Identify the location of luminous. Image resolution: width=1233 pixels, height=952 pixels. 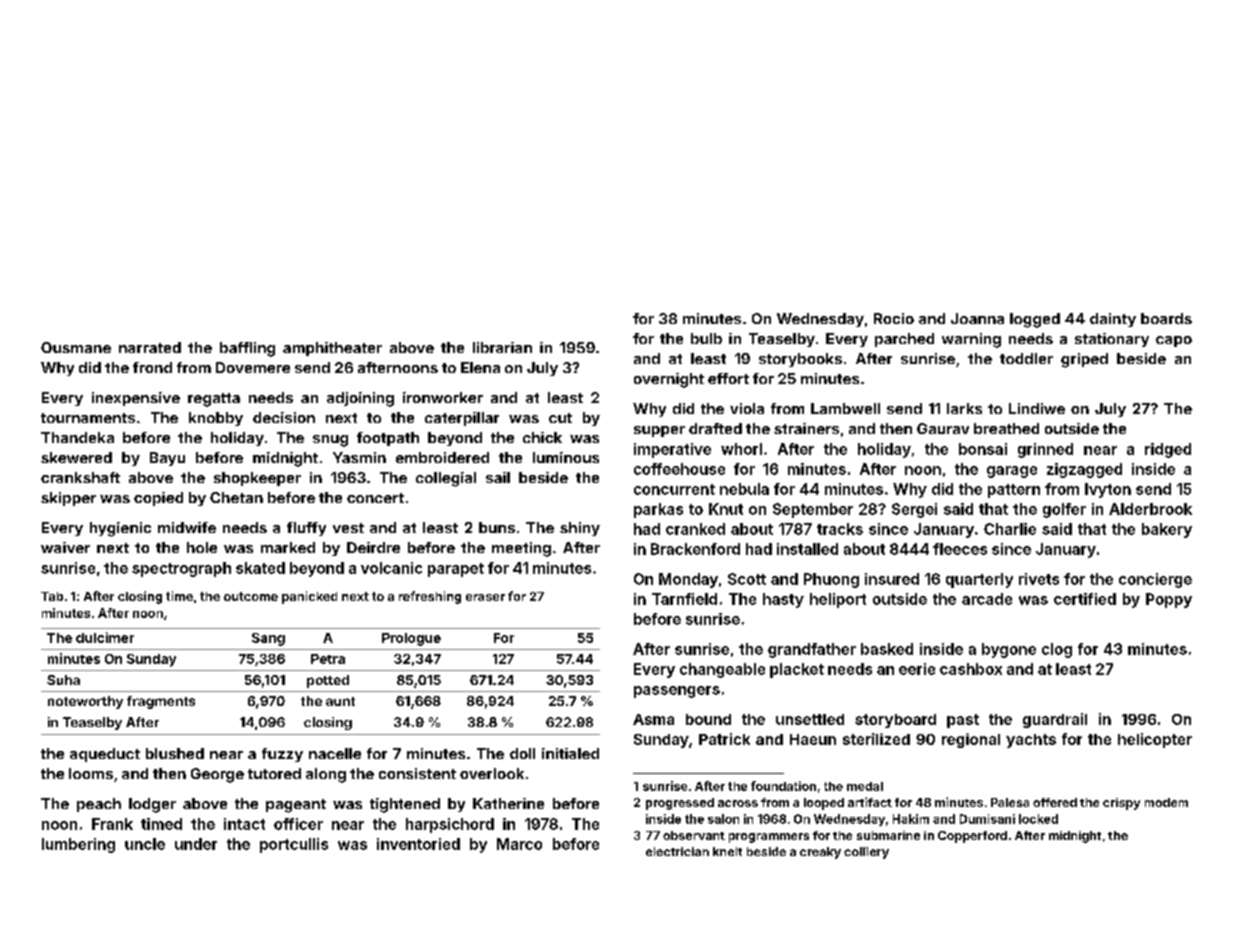
(566, 457).
